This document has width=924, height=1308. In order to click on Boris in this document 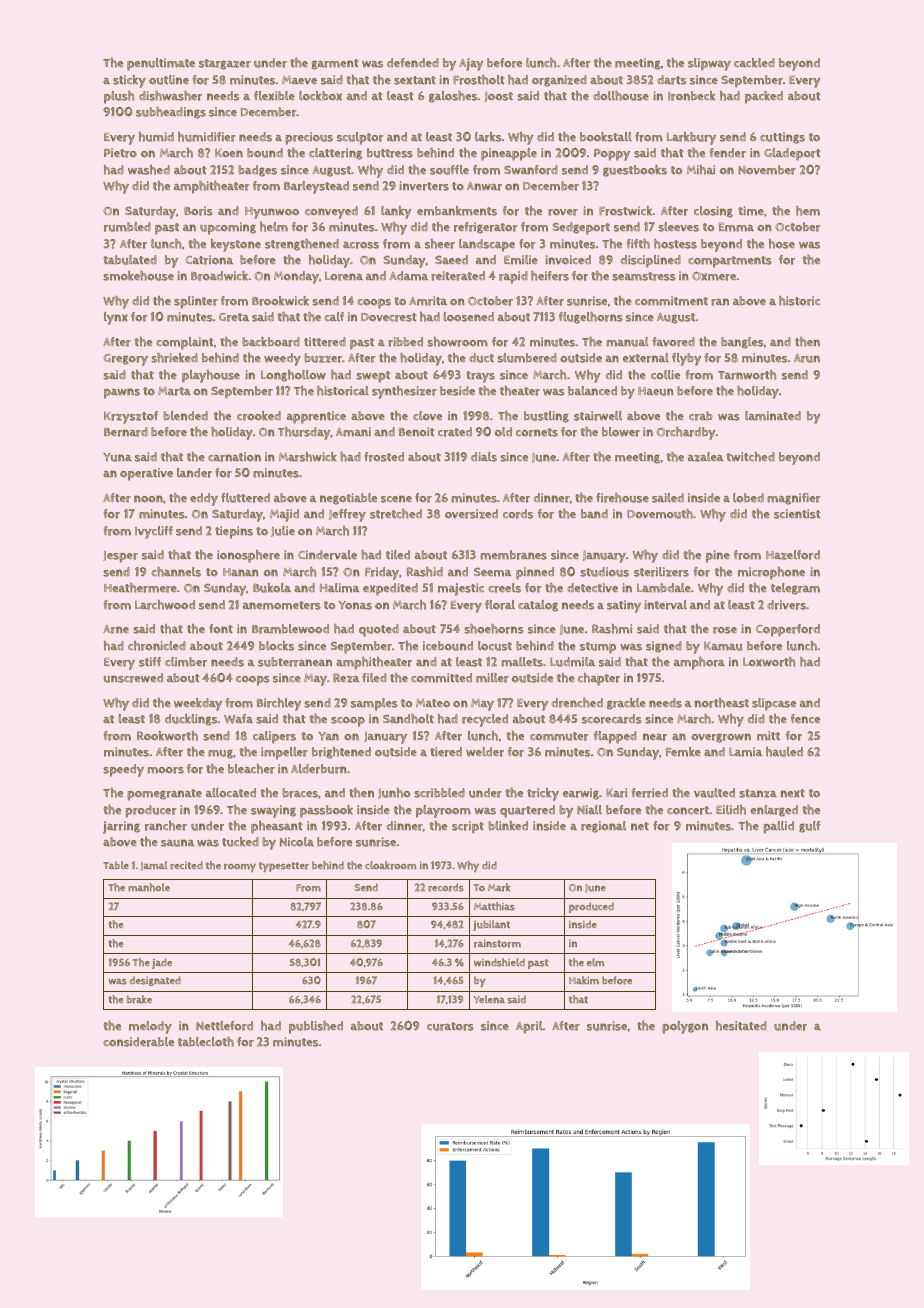, I will do `click(198, 211)`.
